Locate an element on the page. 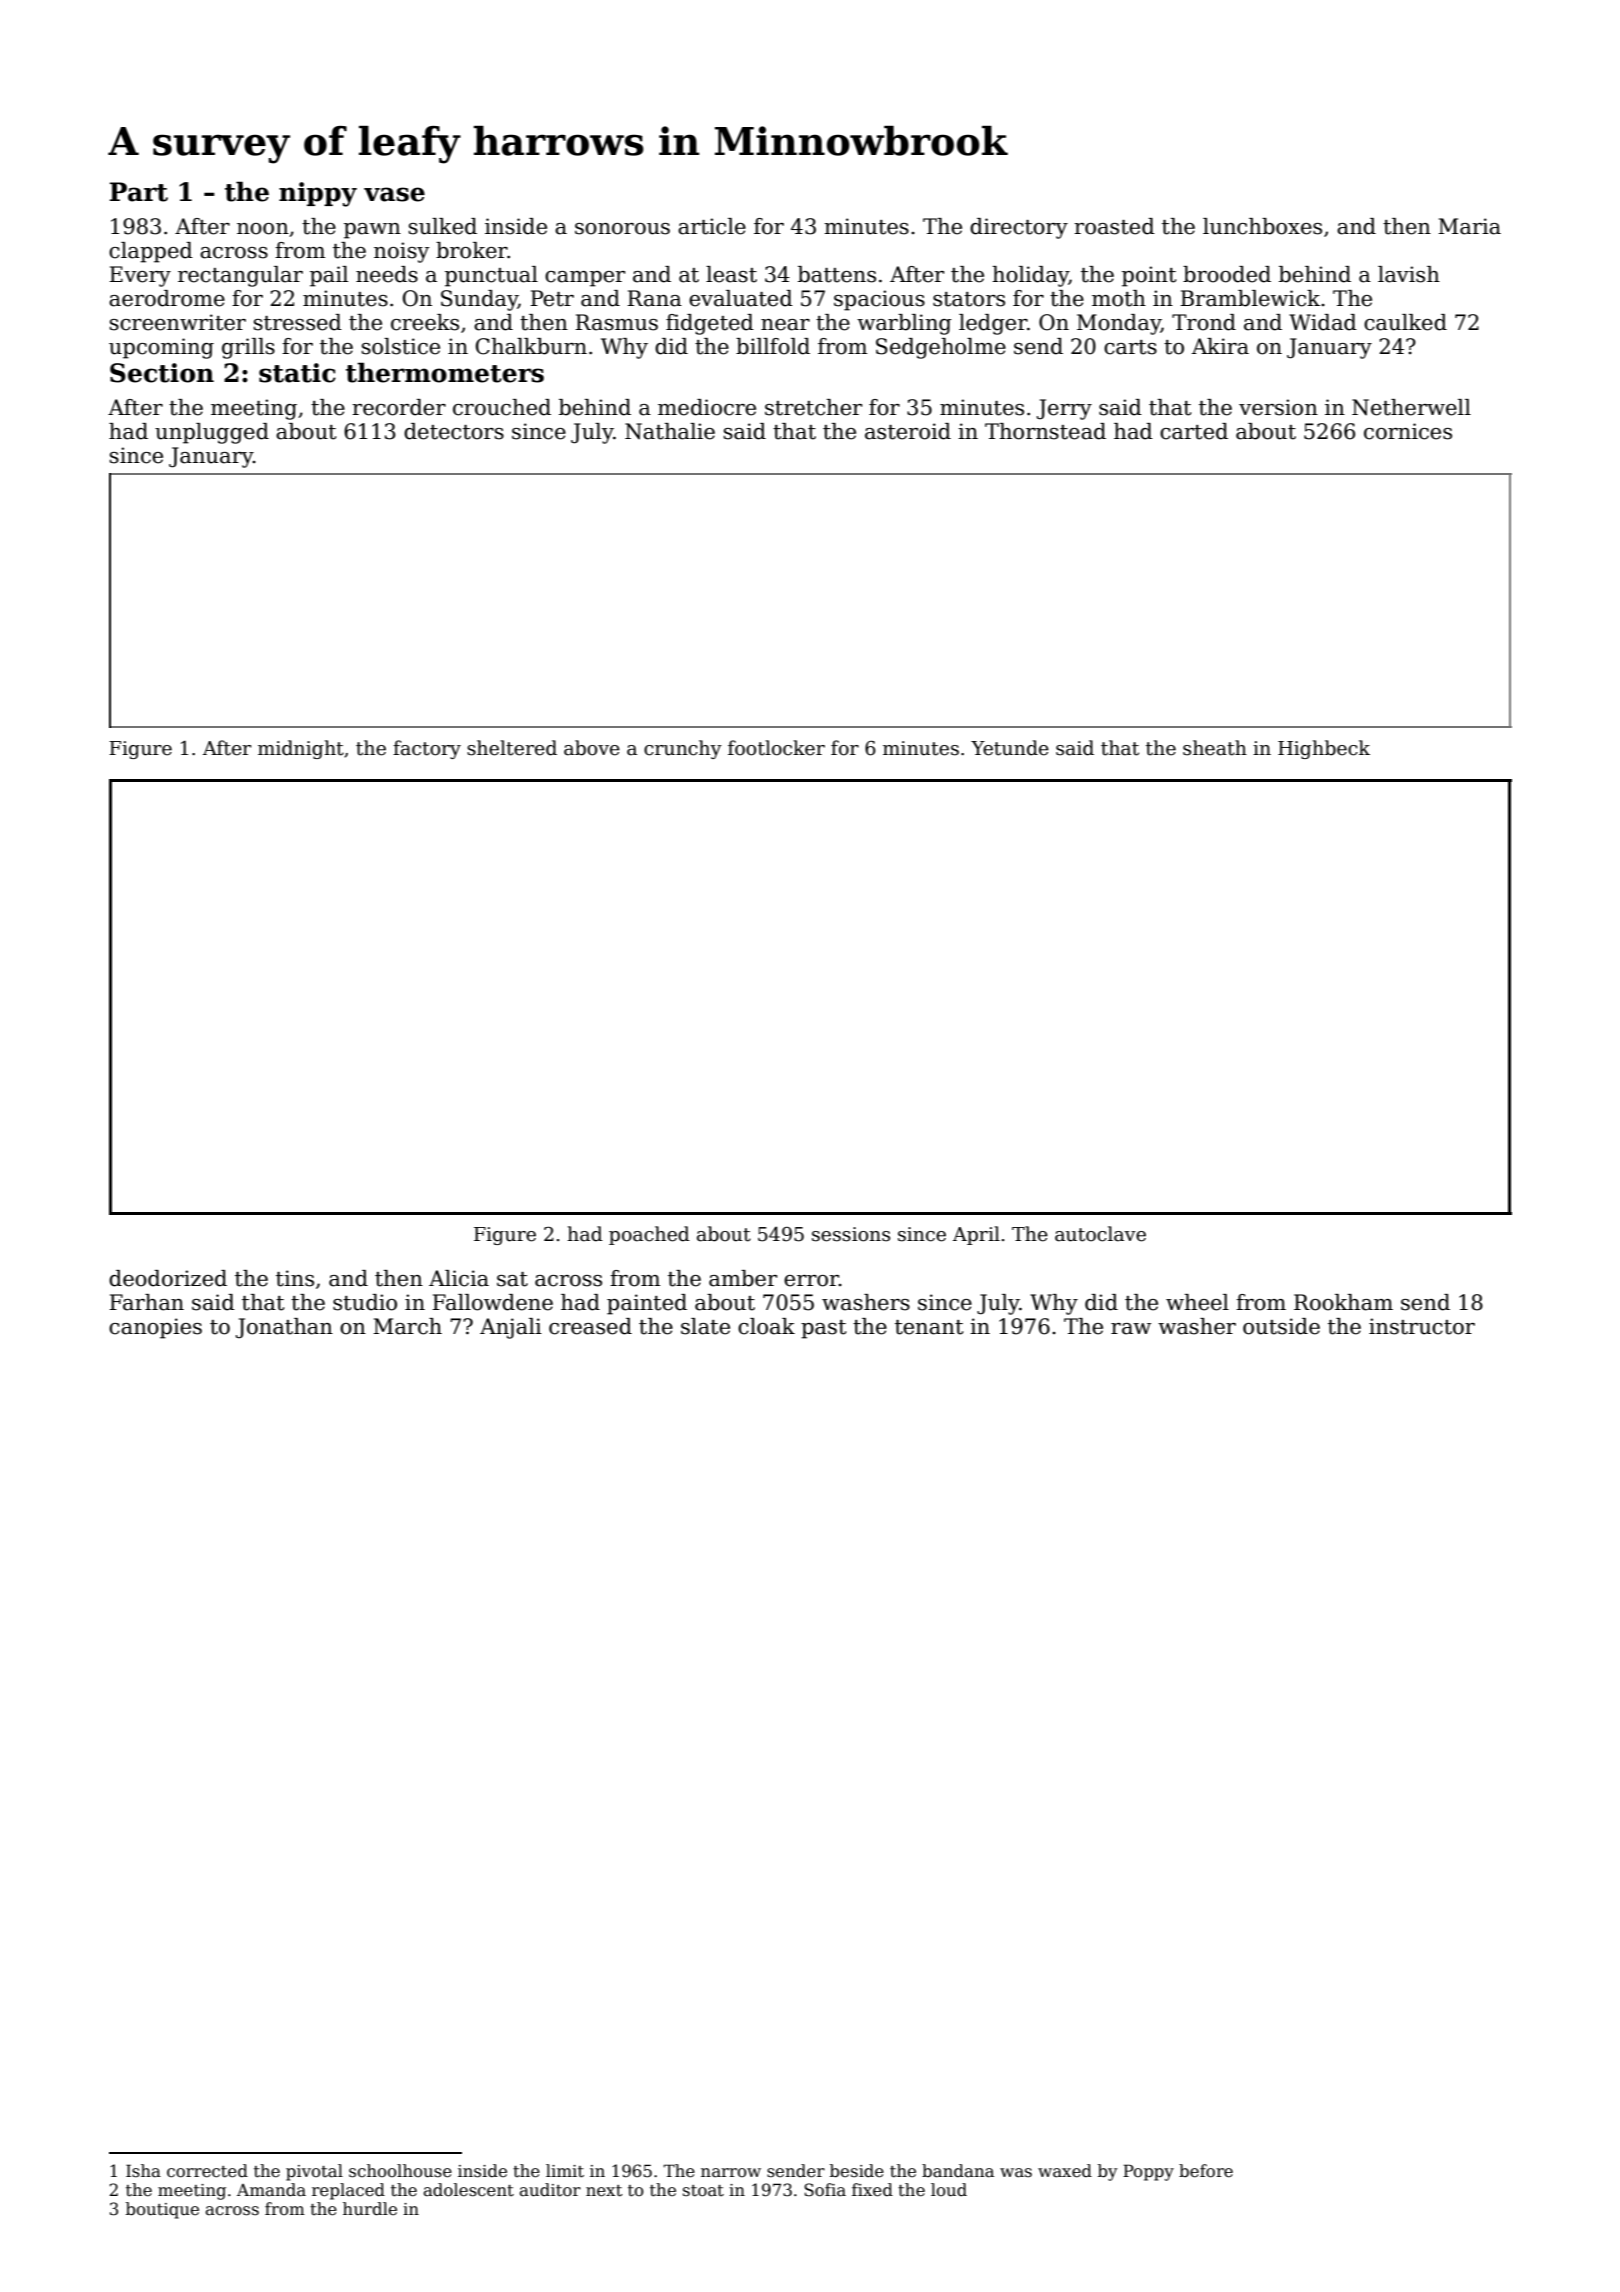  midnight is located at coordinates (301, 749).
